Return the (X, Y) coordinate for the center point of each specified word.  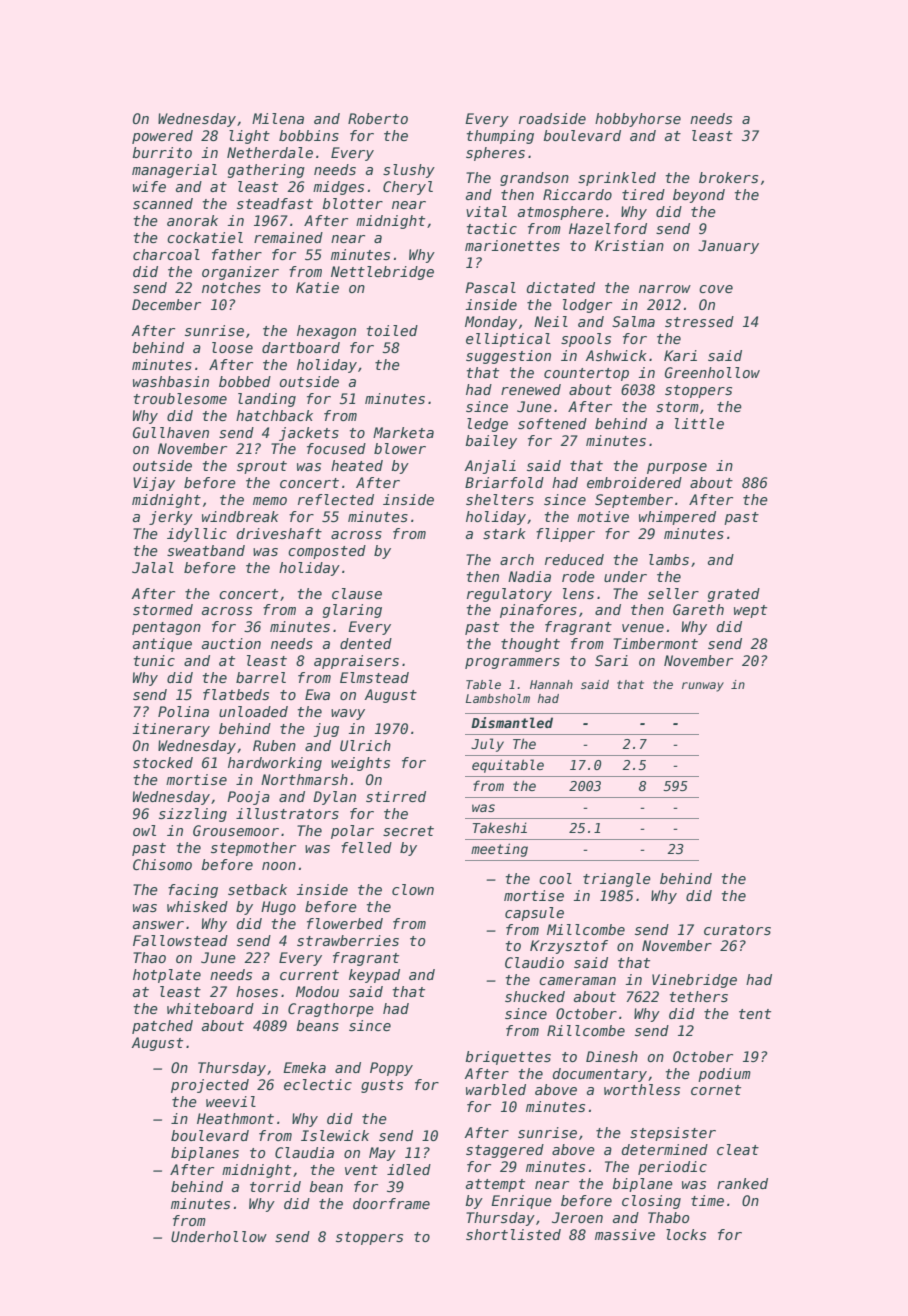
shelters (500, 499)
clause (357, 593)
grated (734, 595)
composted (327, 552)
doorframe (391, 1203)
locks (686, 1234)
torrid (275, 1186)
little (699, 423)
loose (232, 347)
